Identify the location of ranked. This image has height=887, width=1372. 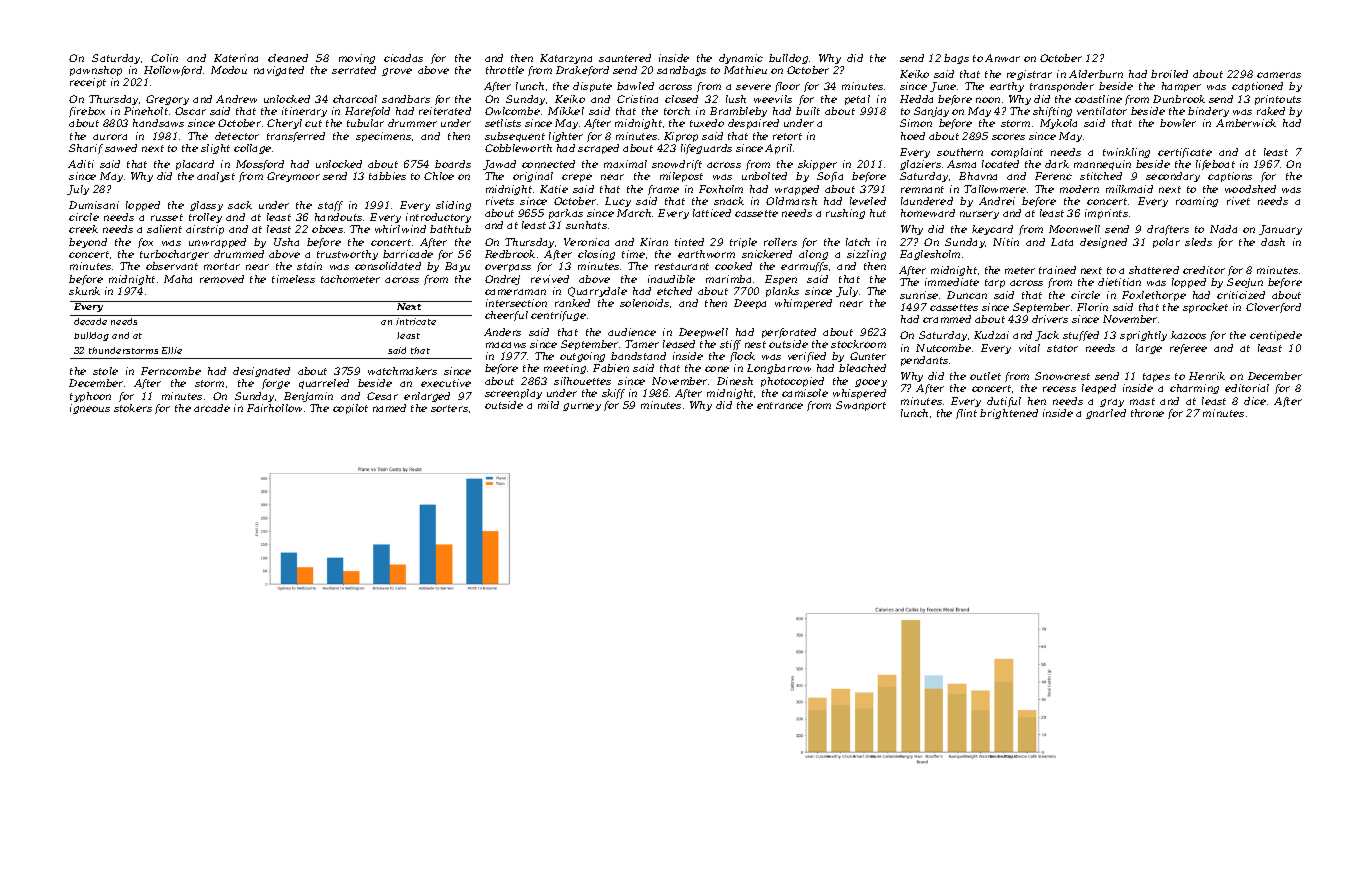
(572, 303).
